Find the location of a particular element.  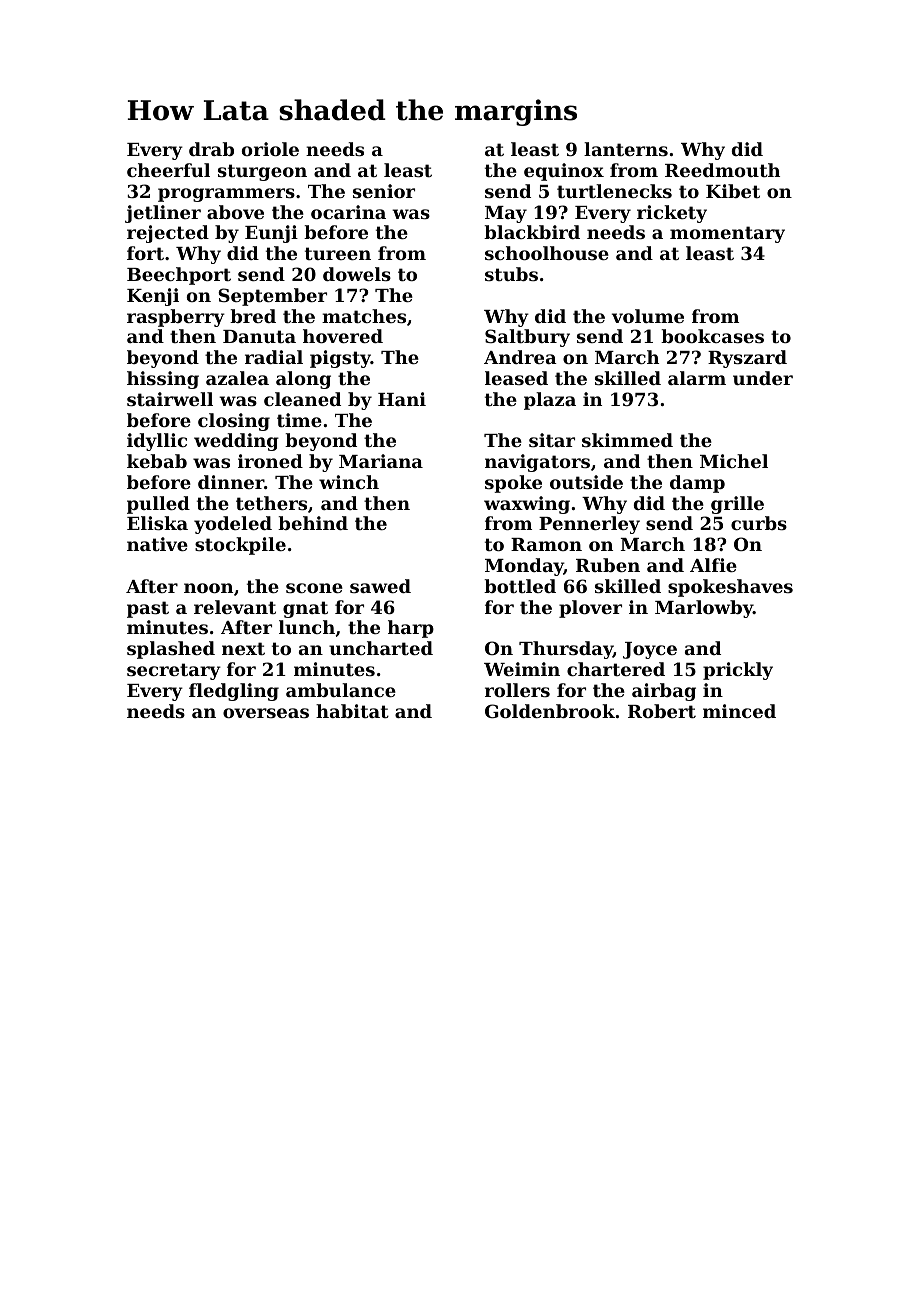

dowels is located at coordinates (357, 274).
